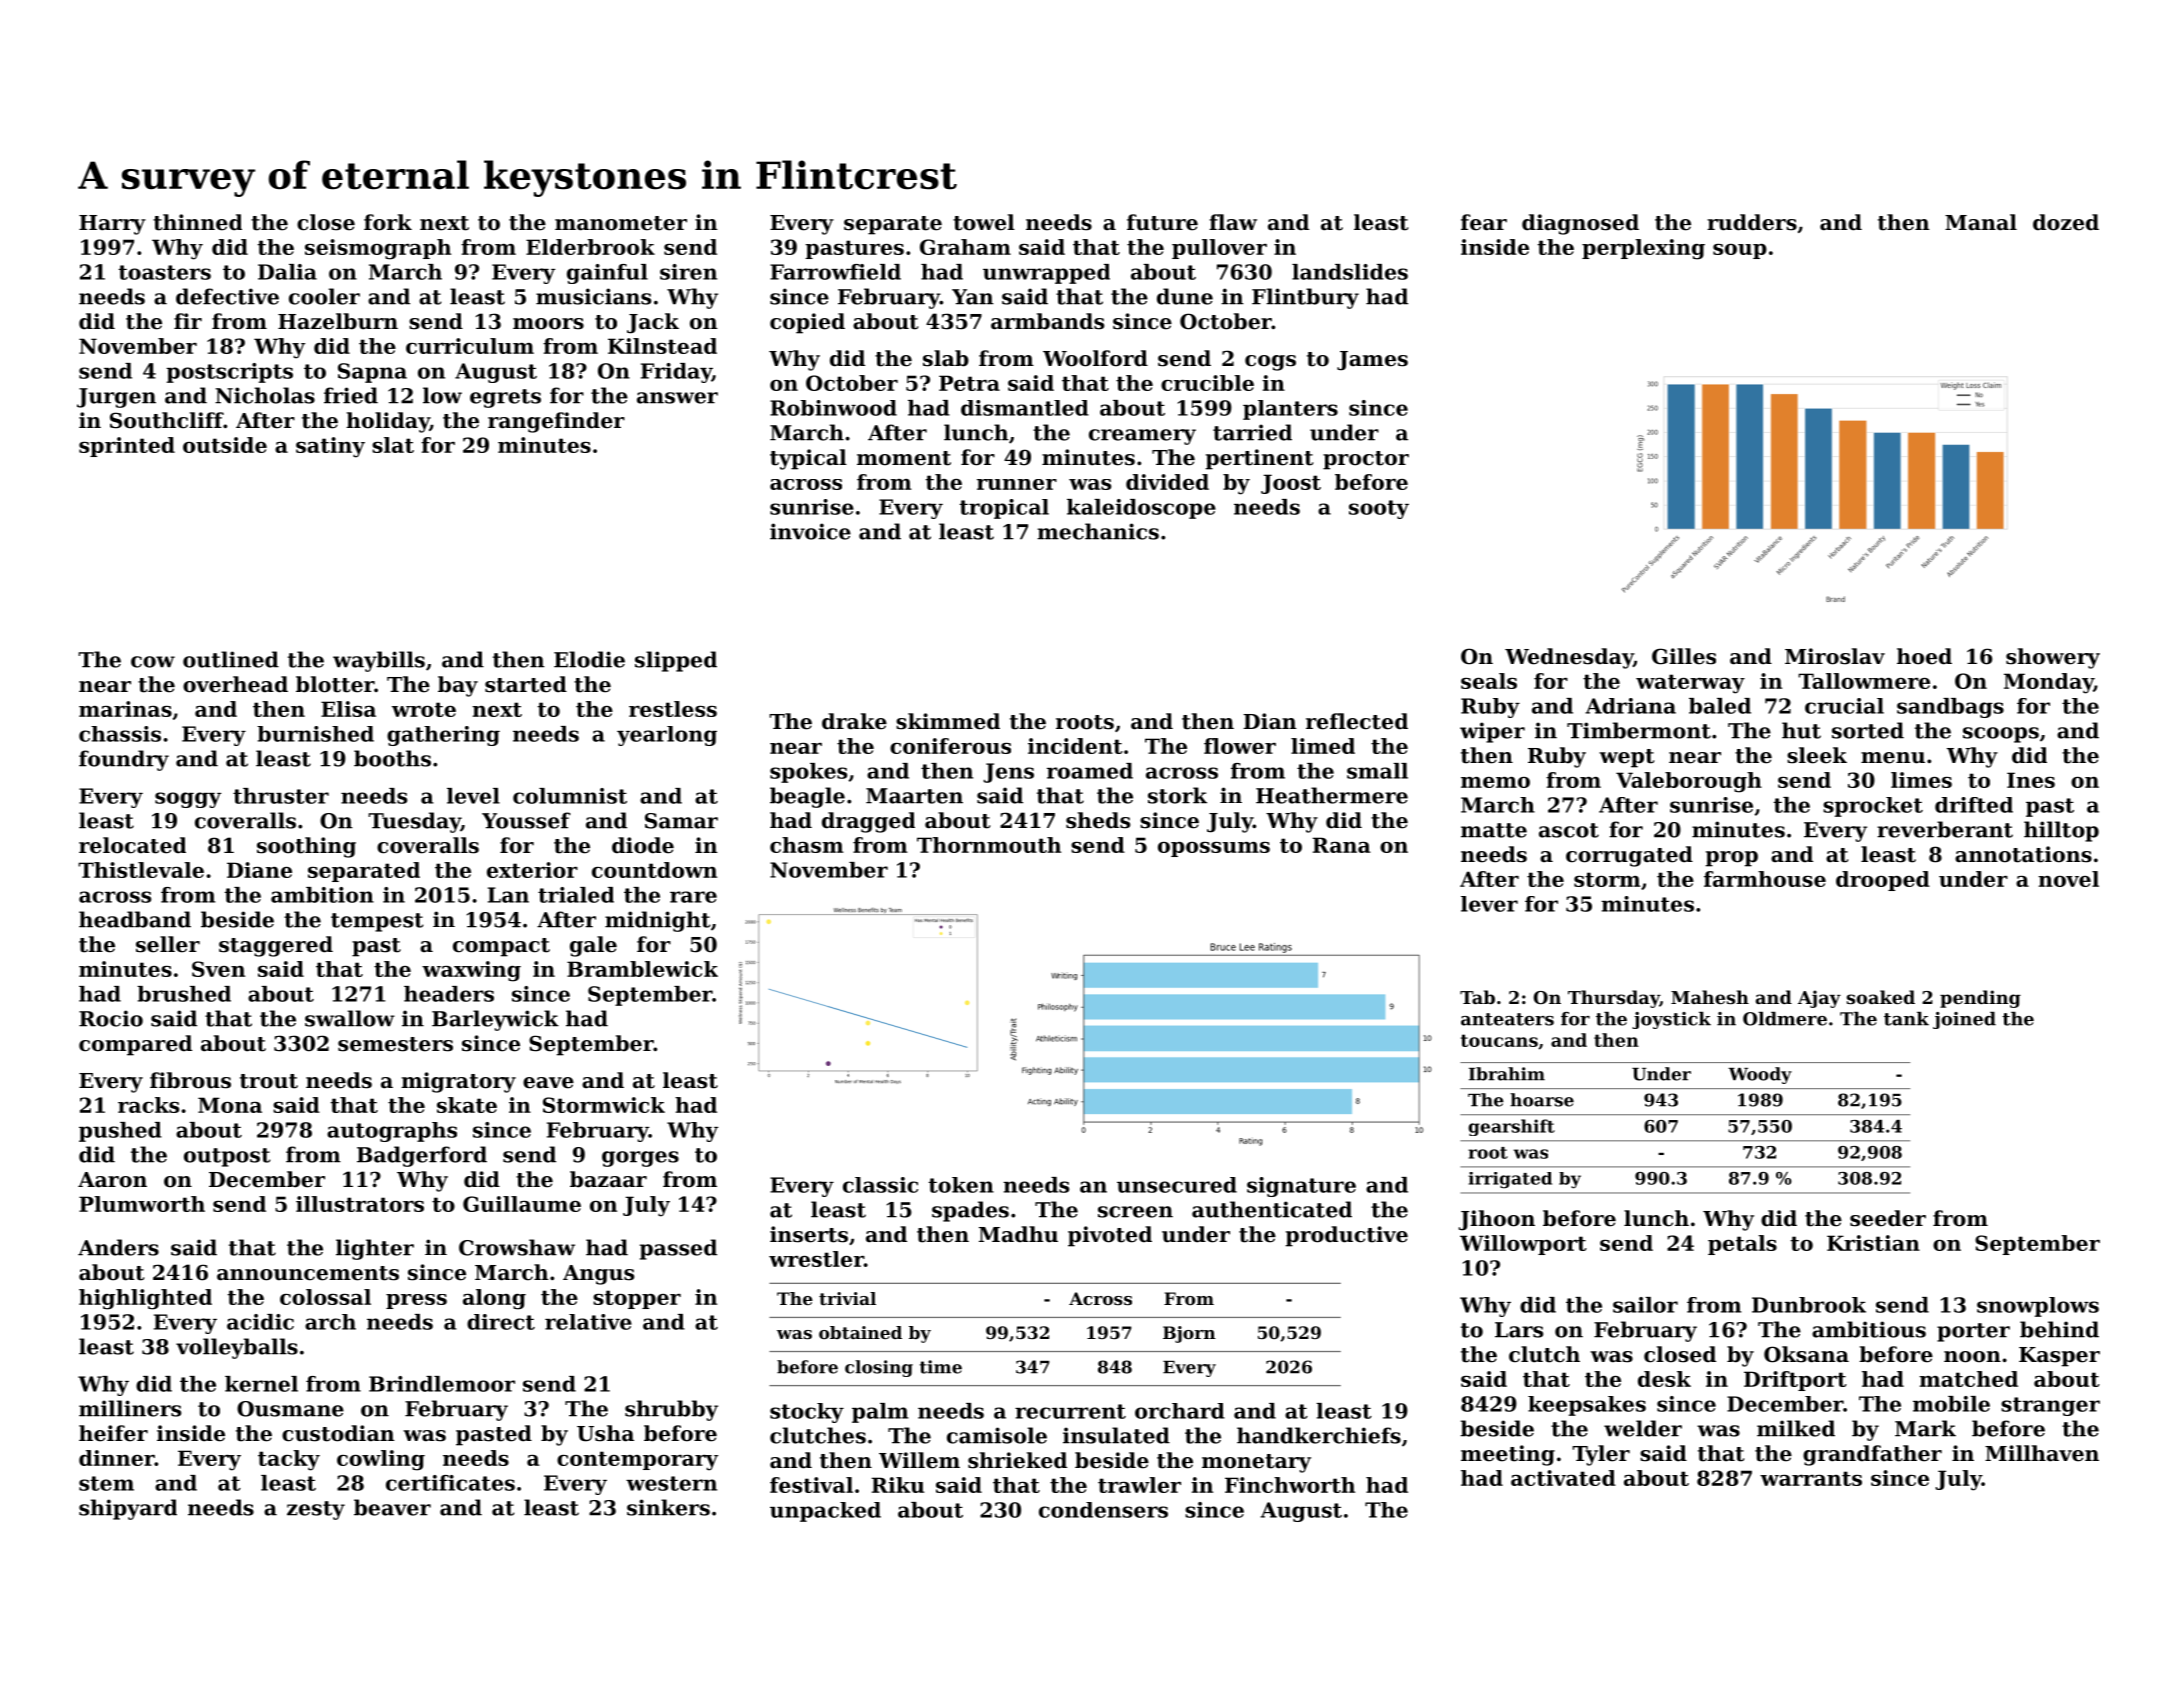 The image size is (2178, 1683). What do you see at coordinates (261, 1384) in the screenshot?
I see `kernel` at bounding box center [261, 1384].
